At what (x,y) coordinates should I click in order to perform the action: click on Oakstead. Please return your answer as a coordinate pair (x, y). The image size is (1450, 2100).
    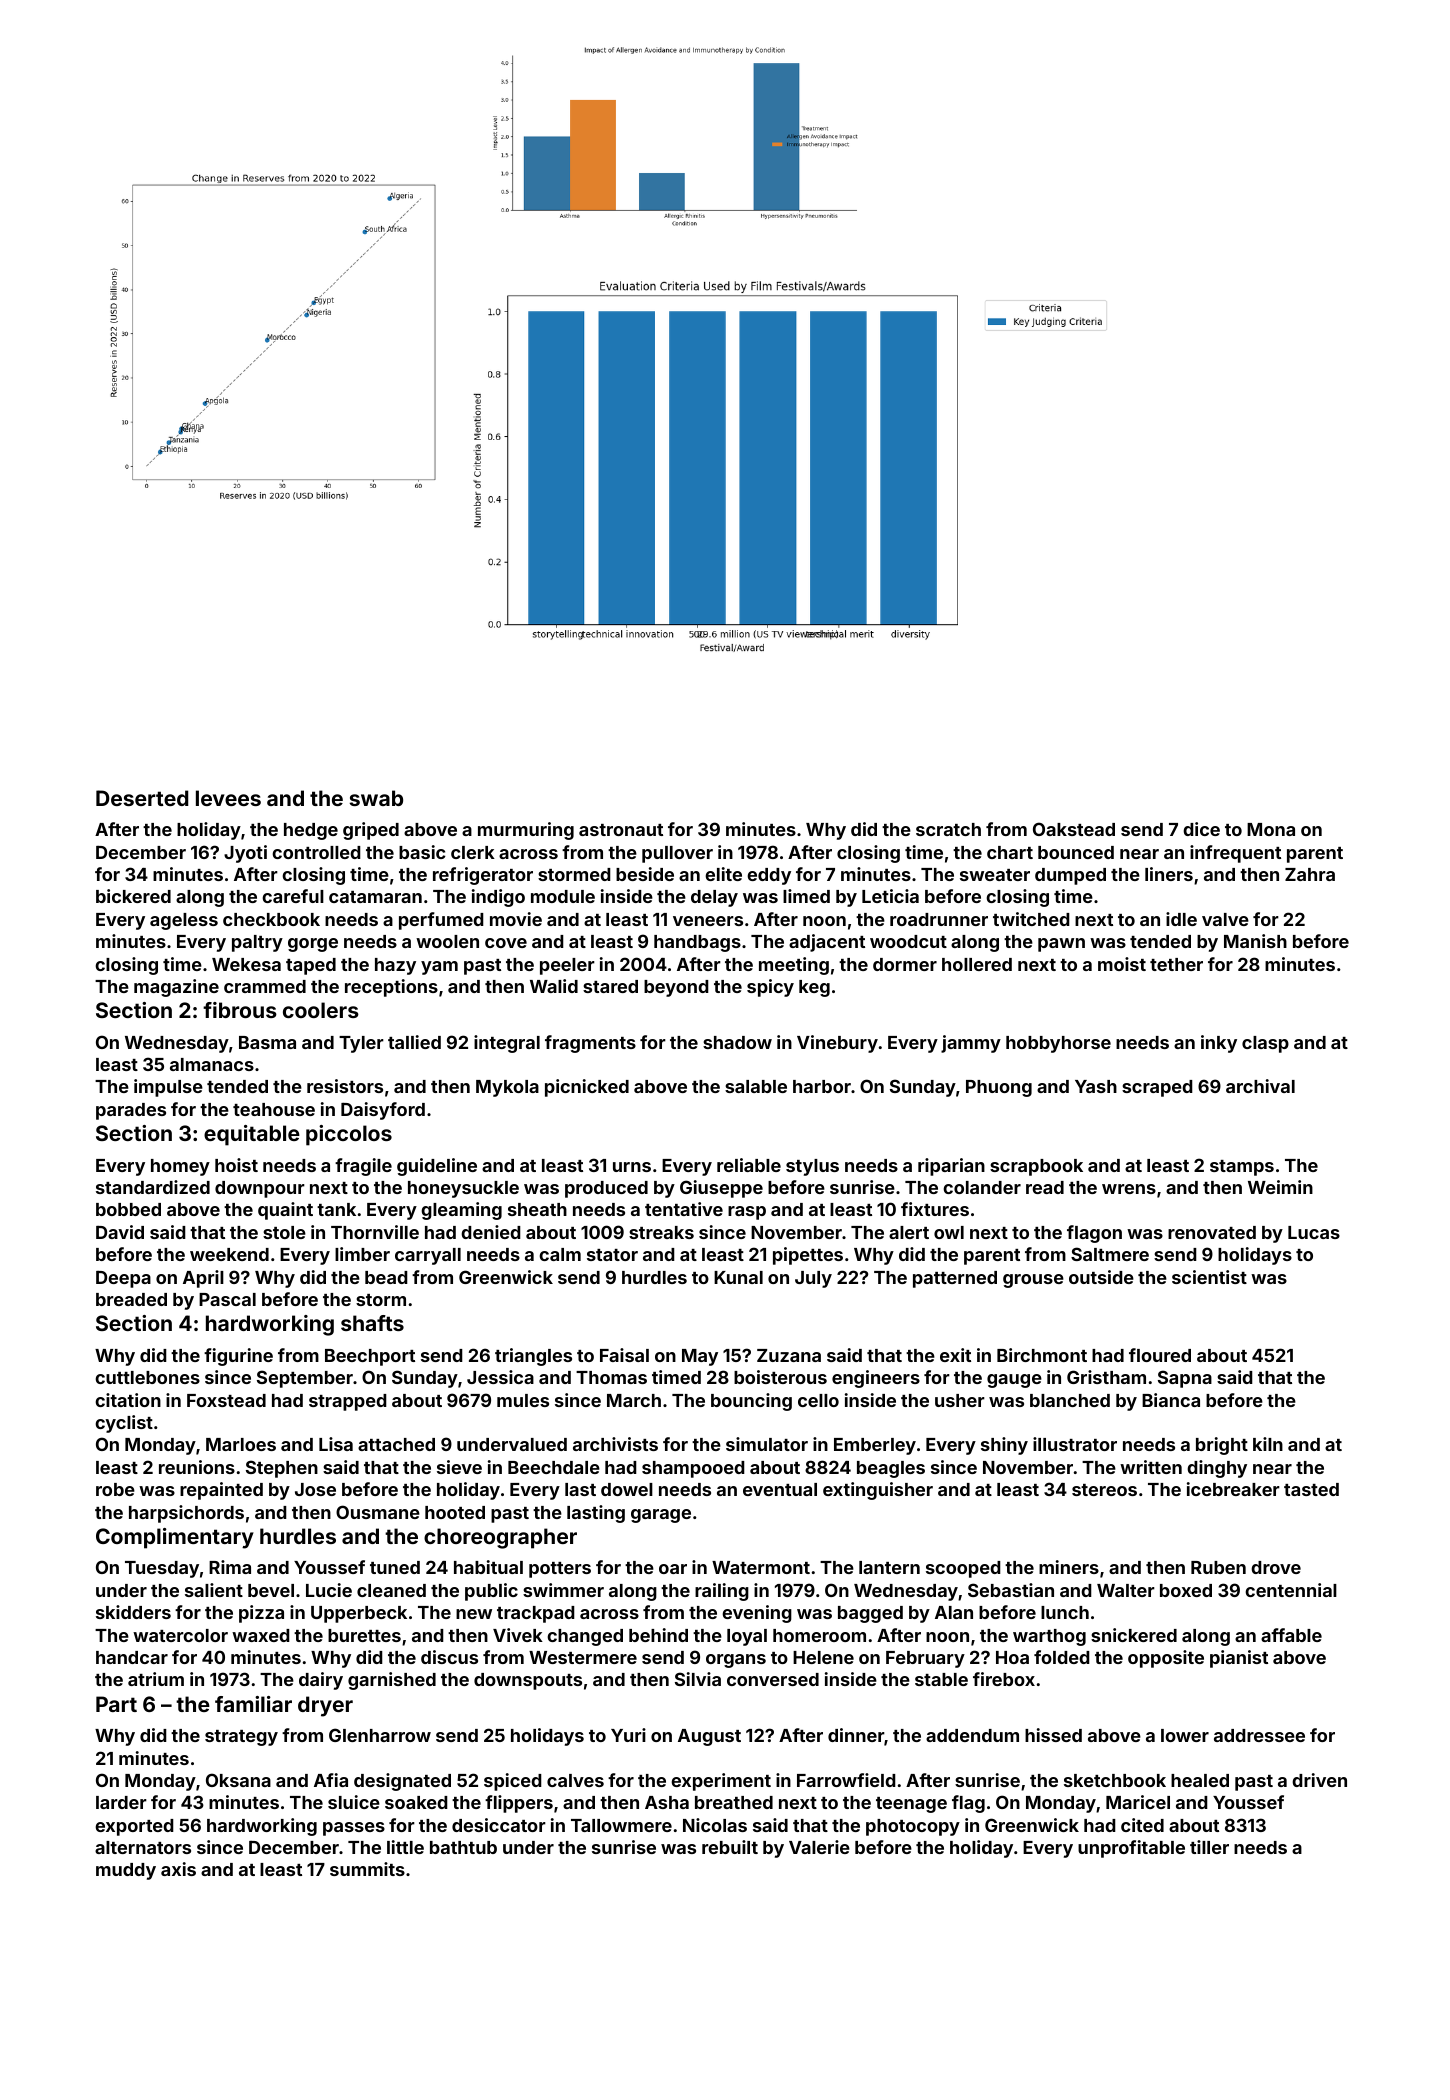
    Looking at the image, I should click on (1074, 829).
